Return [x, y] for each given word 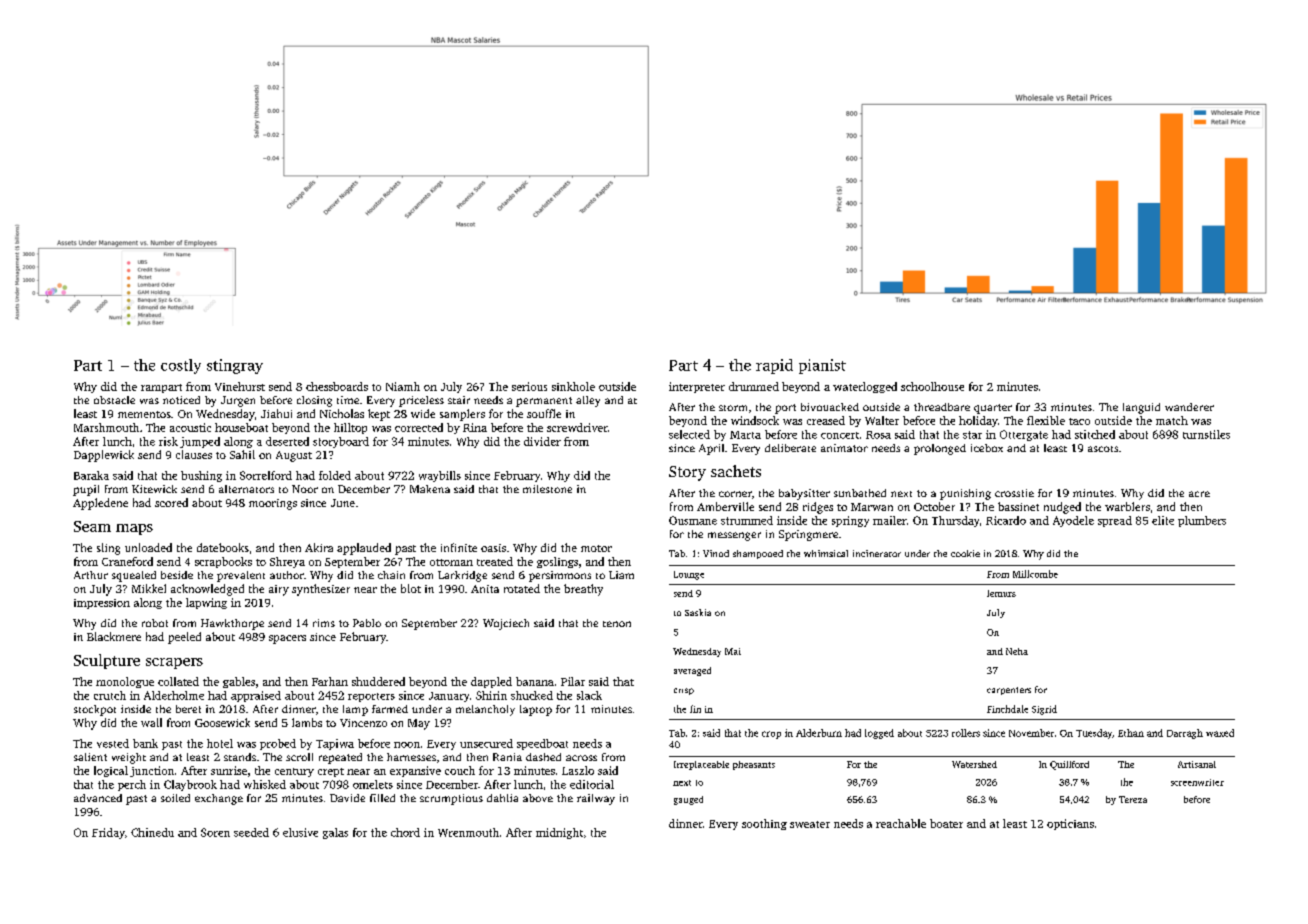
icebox [987, 448]
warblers [1127, 506]
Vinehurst [240, 386]
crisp [684, 691]
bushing [201, 476]
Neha [1017, 651]
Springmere [808, 535]
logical [111, 771]
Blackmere [114, 636]
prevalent [241, 576]
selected [689, 434]
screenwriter [1197, 782]
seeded [251, 832]
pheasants [754, 765]
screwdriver [577, 427]
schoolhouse [932, 386]
